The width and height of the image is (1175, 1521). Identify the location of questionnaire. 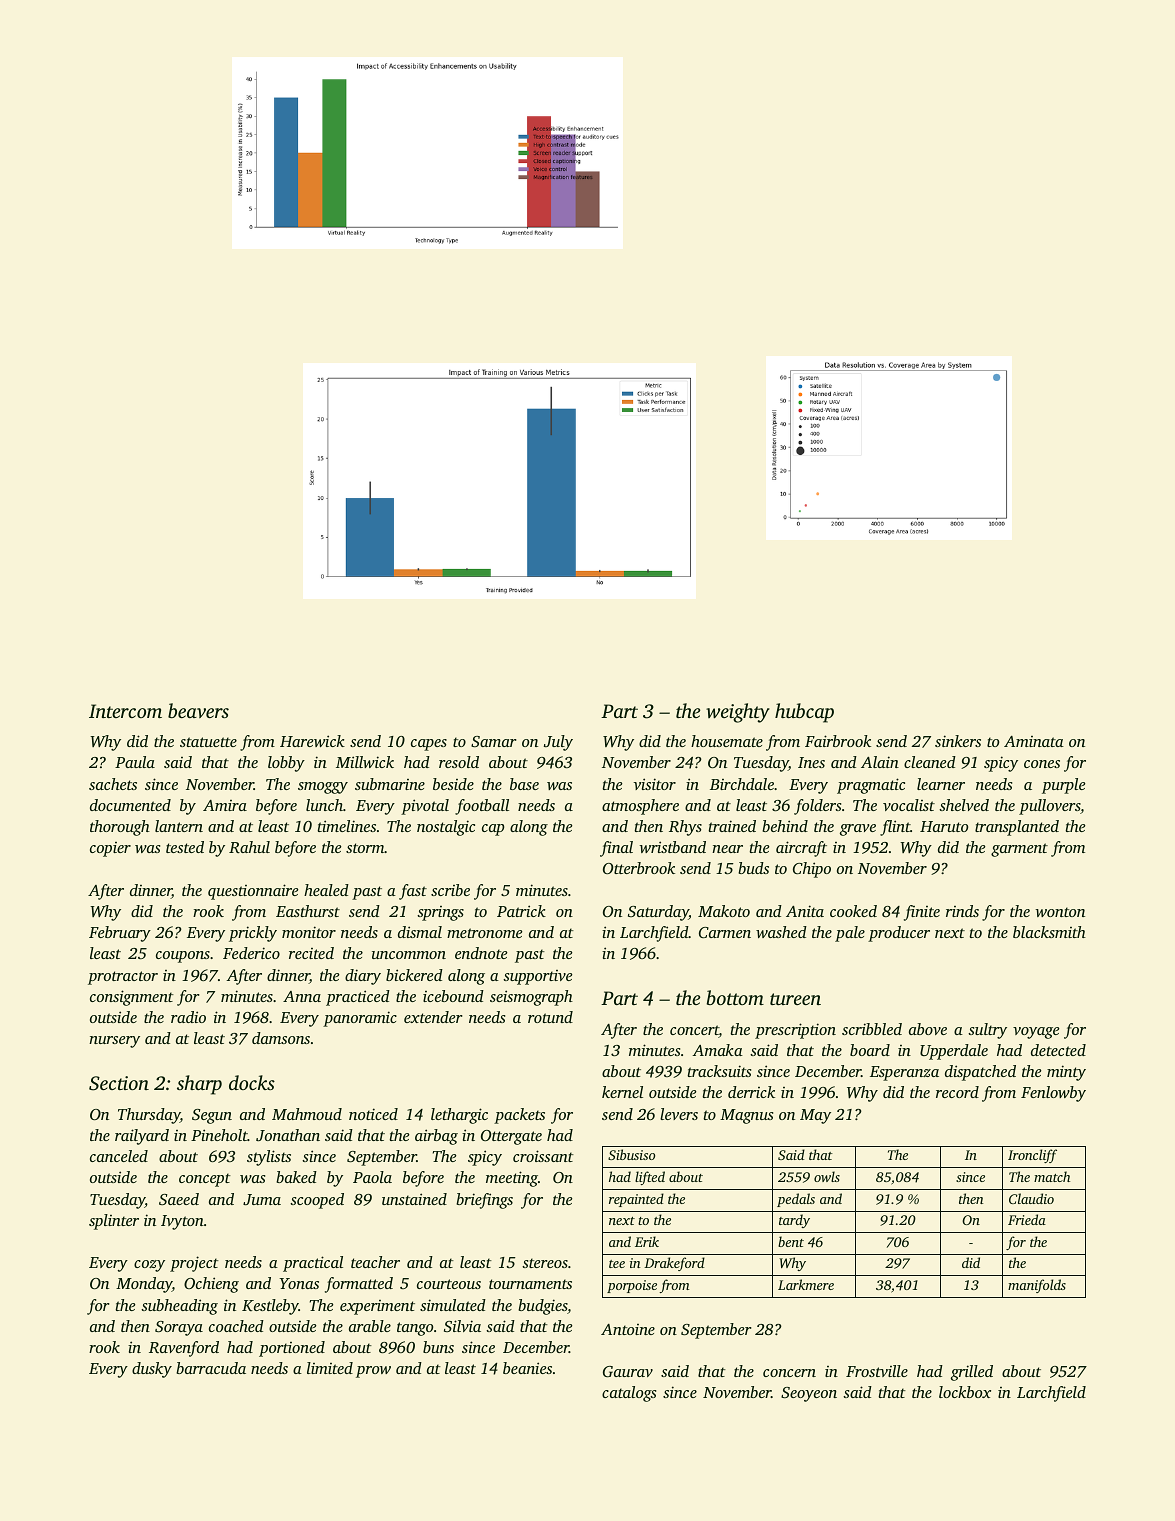
(253, 892).
